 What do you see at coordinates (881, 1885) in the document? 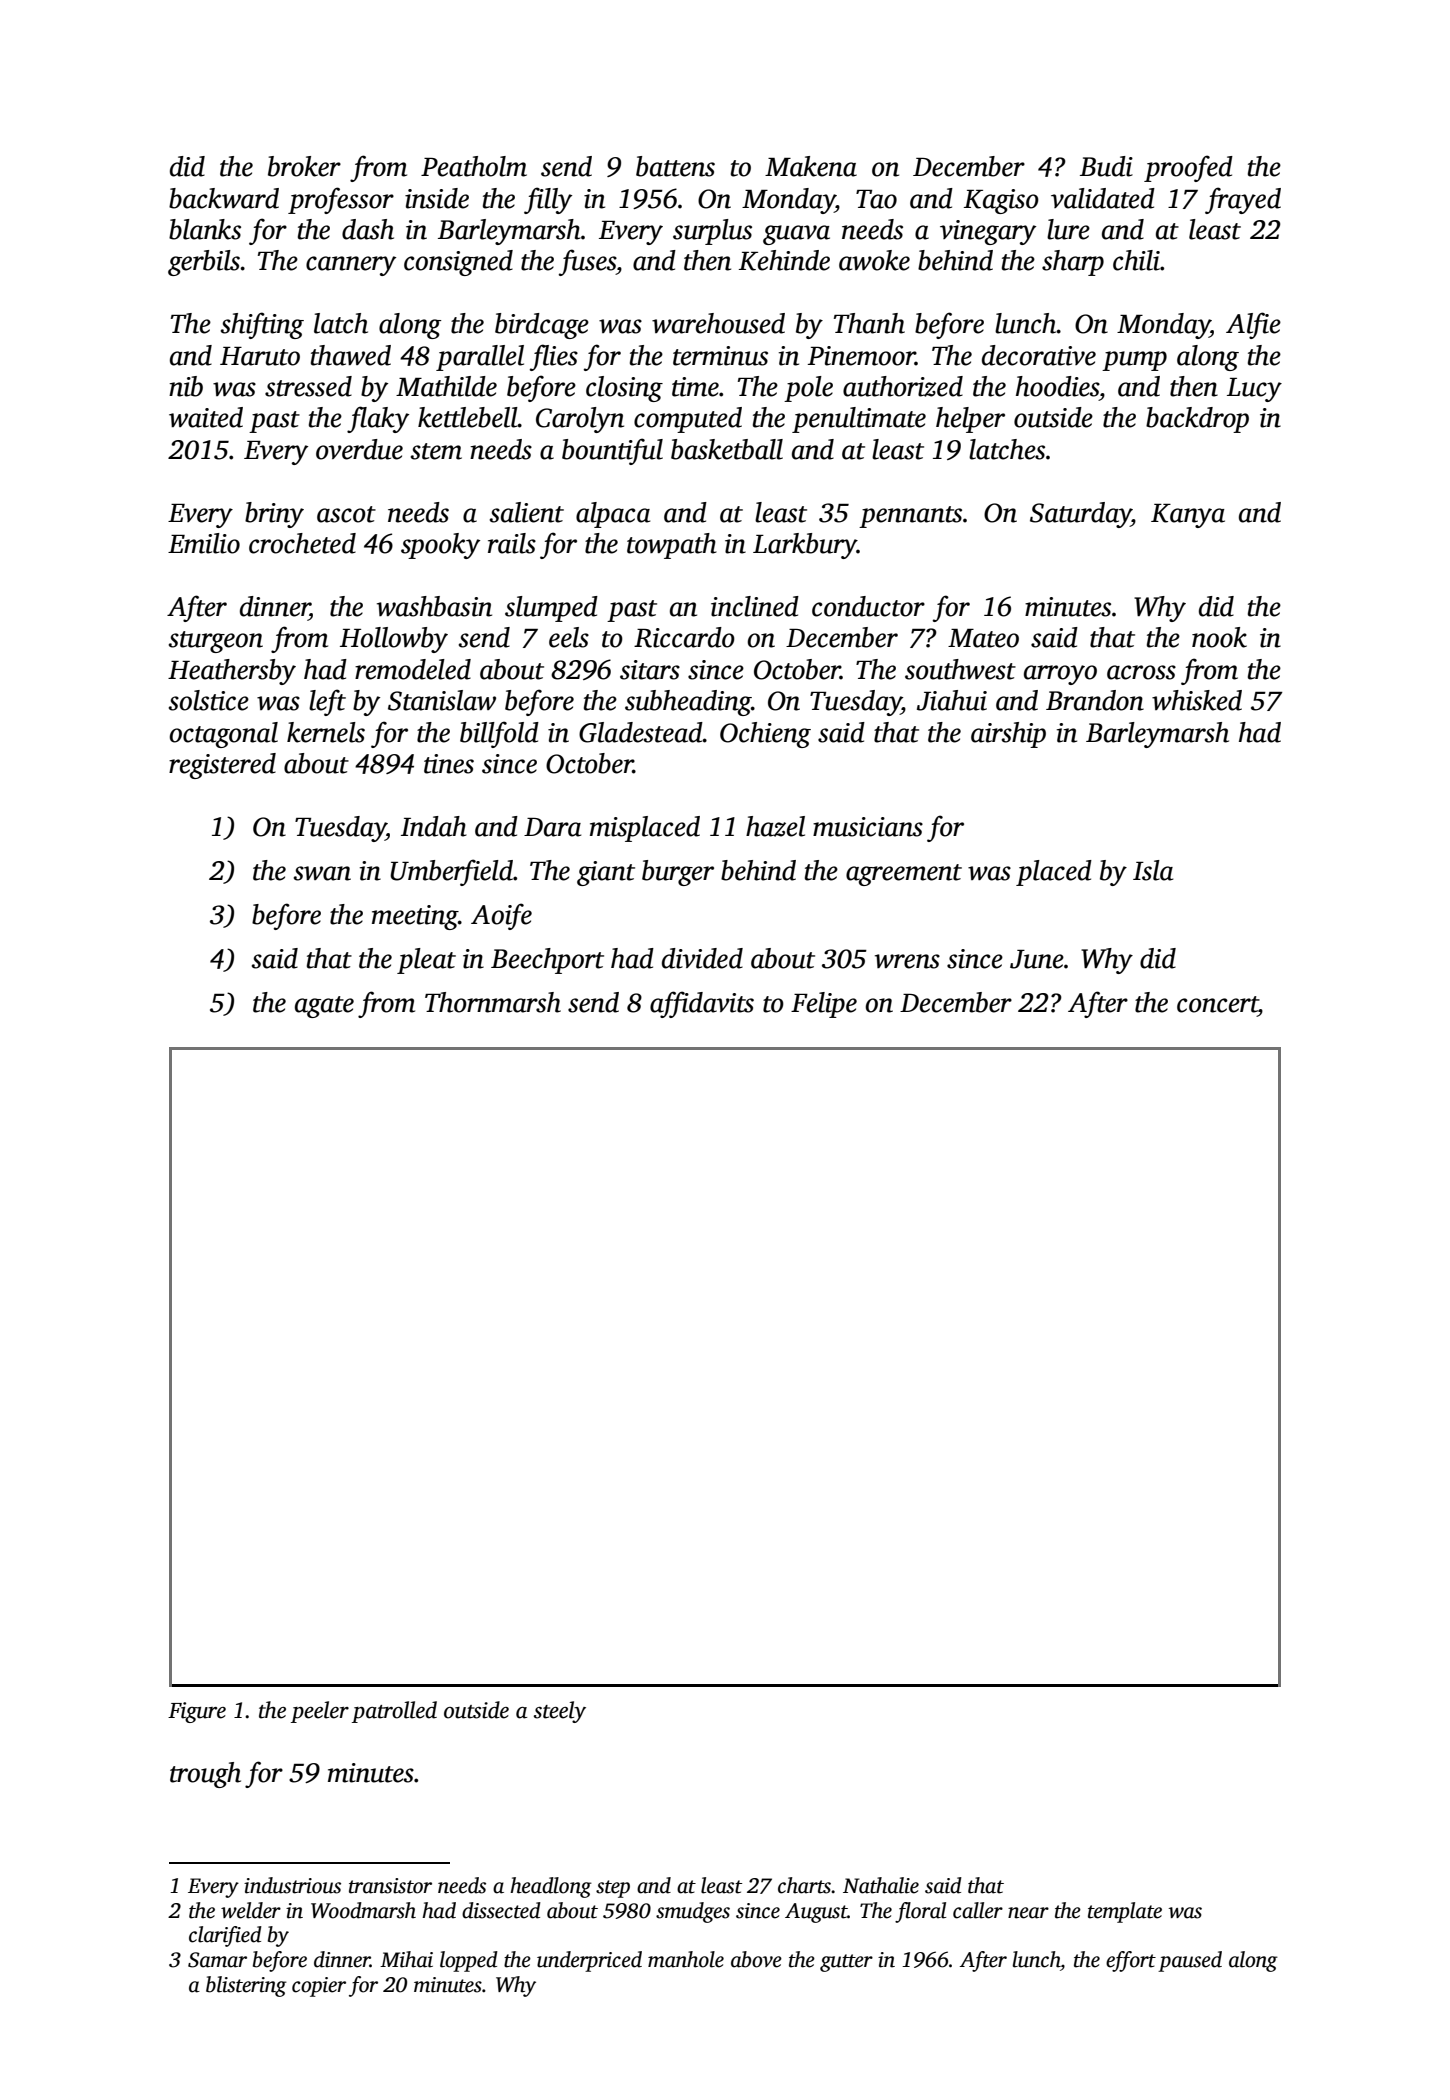
I see `Nathalie` at bounding box center [881, 1885].
